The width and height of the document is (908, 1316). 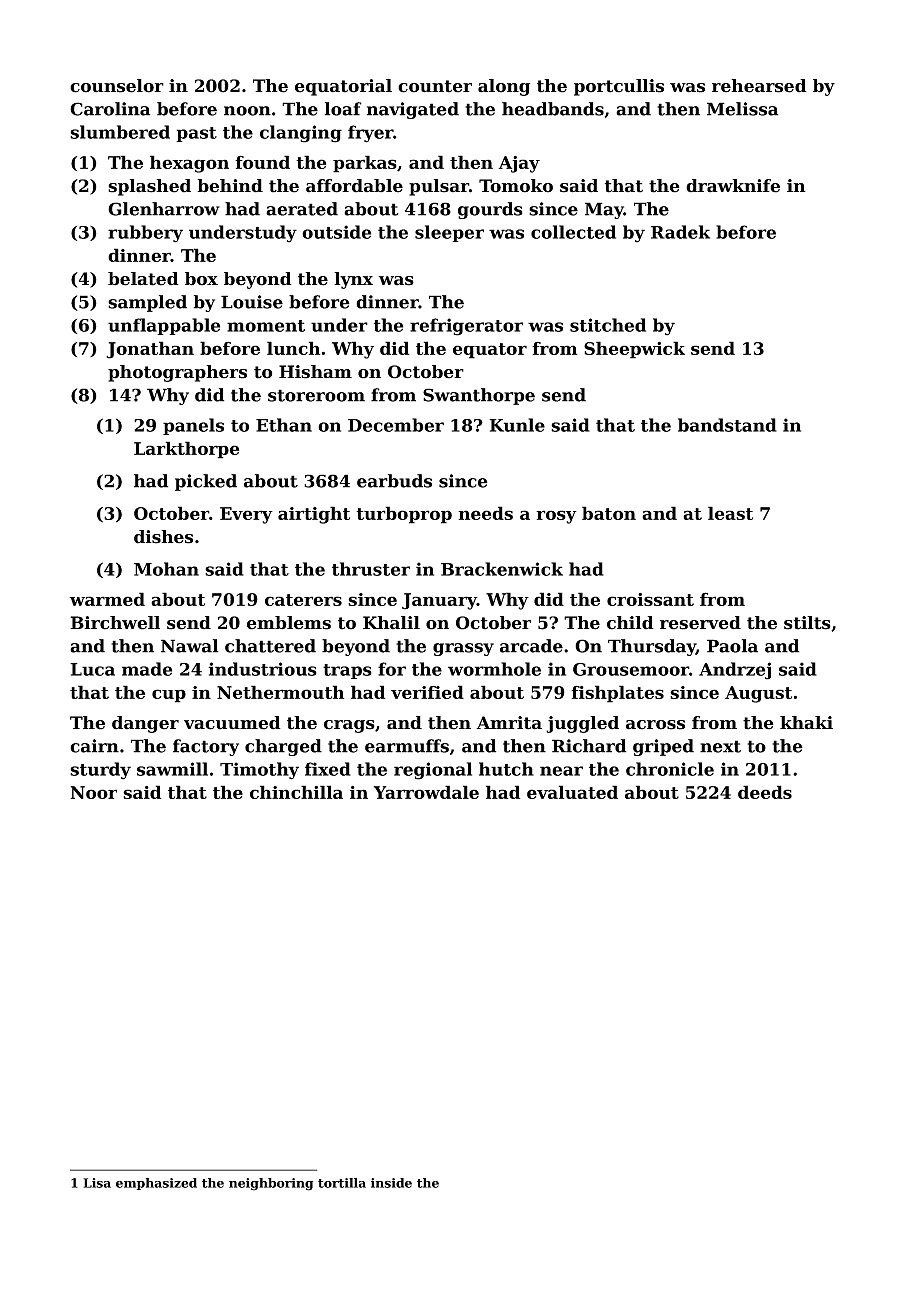 What do you see at coordinates (117, 86) in the document?
I see `counselor` at bounding box center [117, 86].
